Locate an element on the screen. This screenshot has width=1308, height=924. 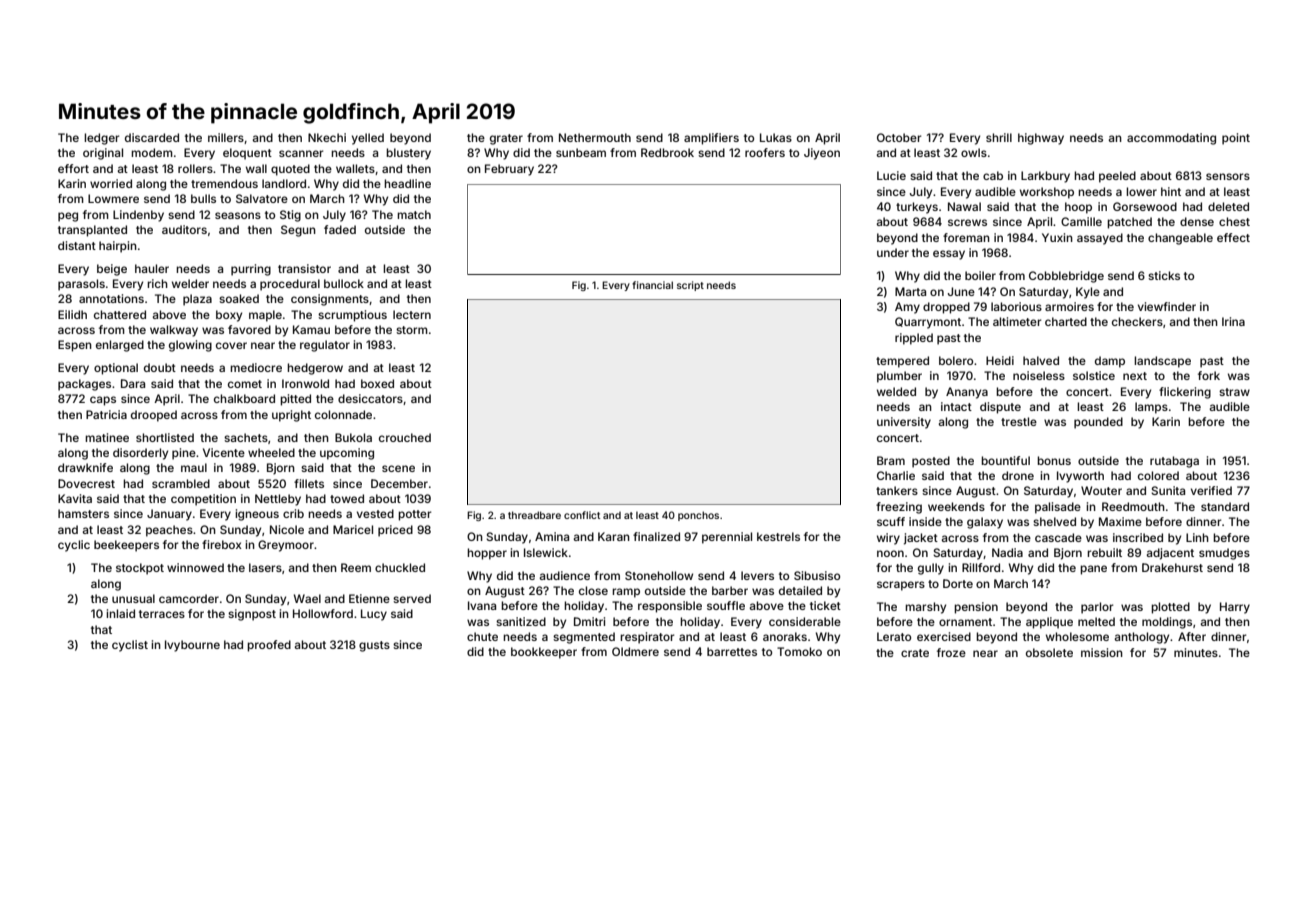
millers is located at coordinates (226, 137).
